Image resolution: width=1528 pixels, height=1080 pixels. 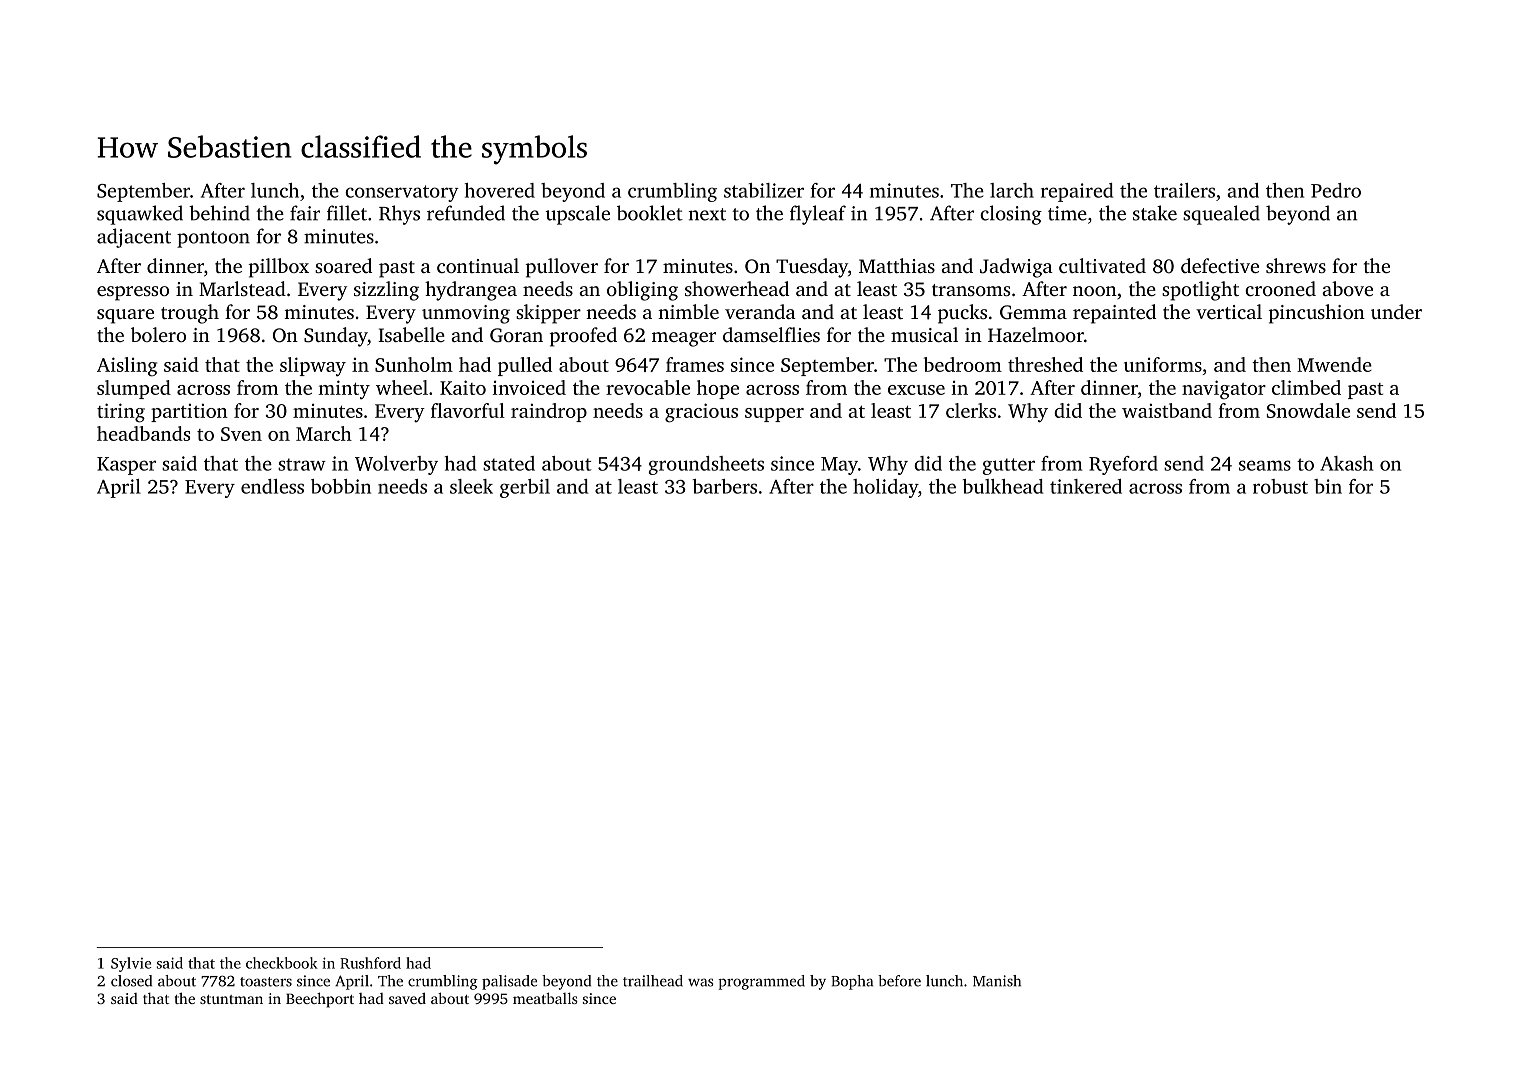 I want to click on Mwende, so click(x=1334, y=364).
